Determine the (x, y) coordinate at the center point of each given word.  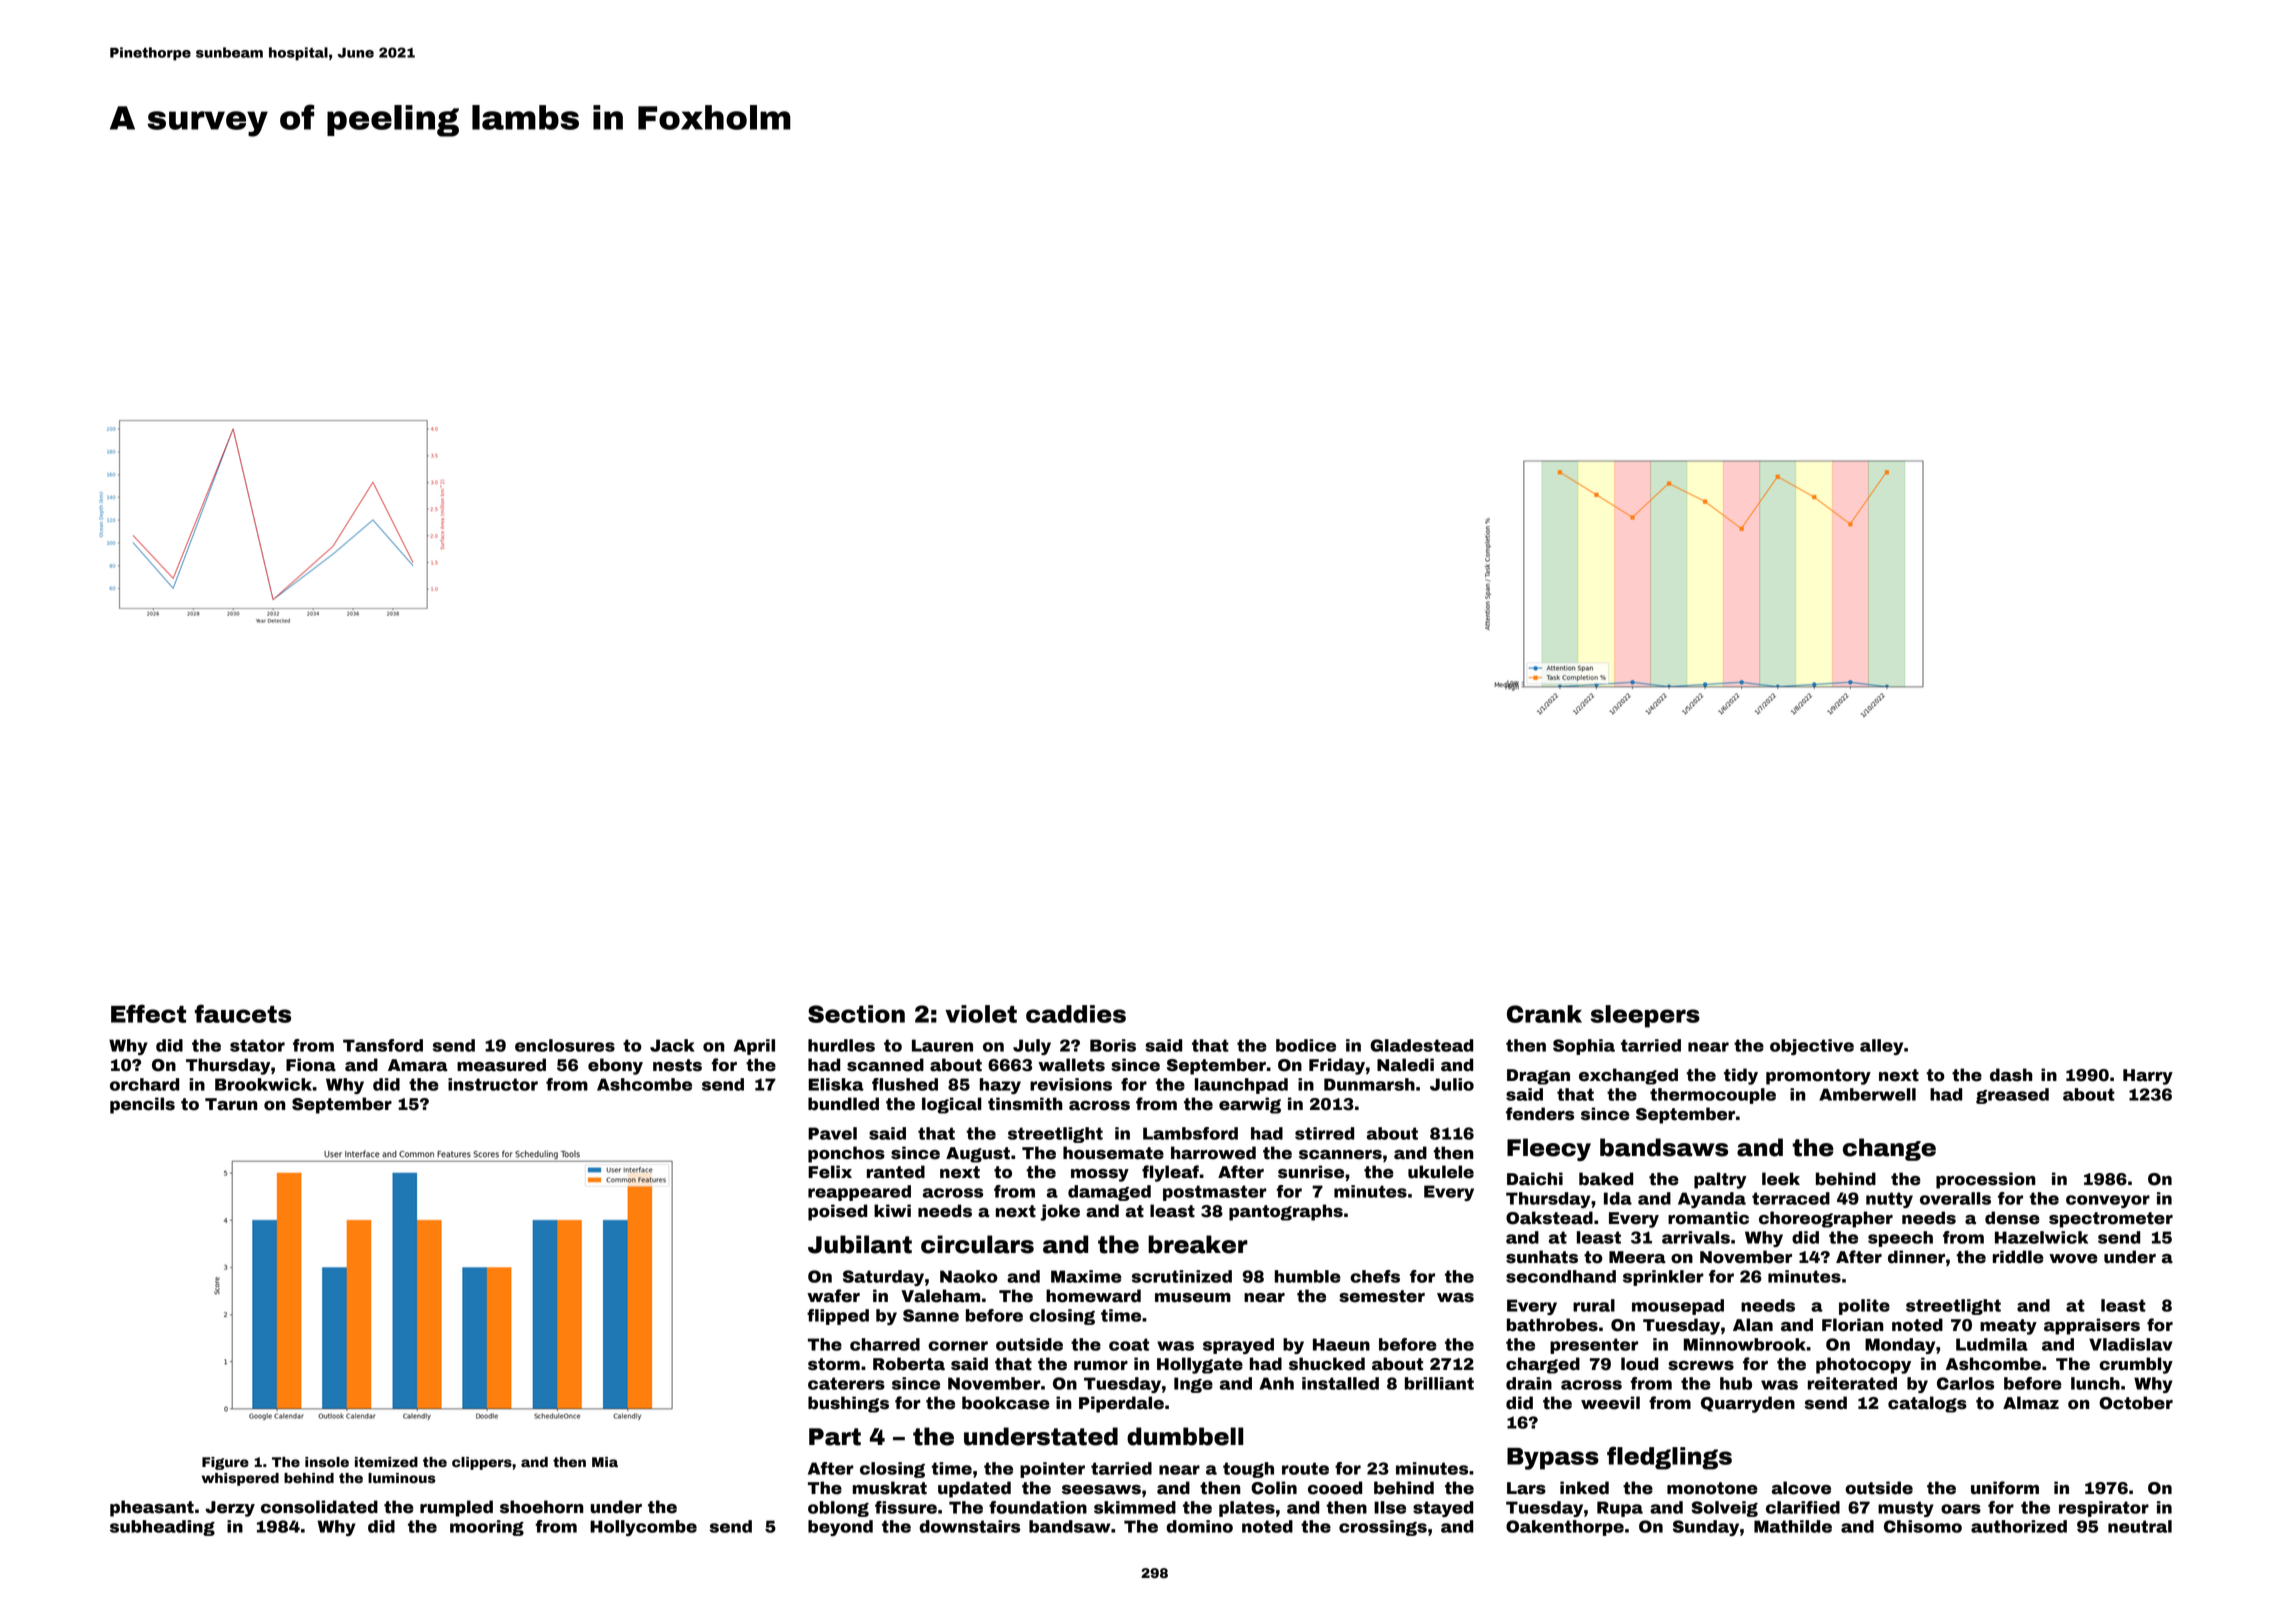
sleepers (1645, 1016)
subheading (162, 1528)
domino (1199, 1526)
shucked (1327, 1364)
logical (952, 1105)
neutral (2140, 1526)
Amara (418, 1065)
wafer (833, 1296)
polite (1864, 1307)
